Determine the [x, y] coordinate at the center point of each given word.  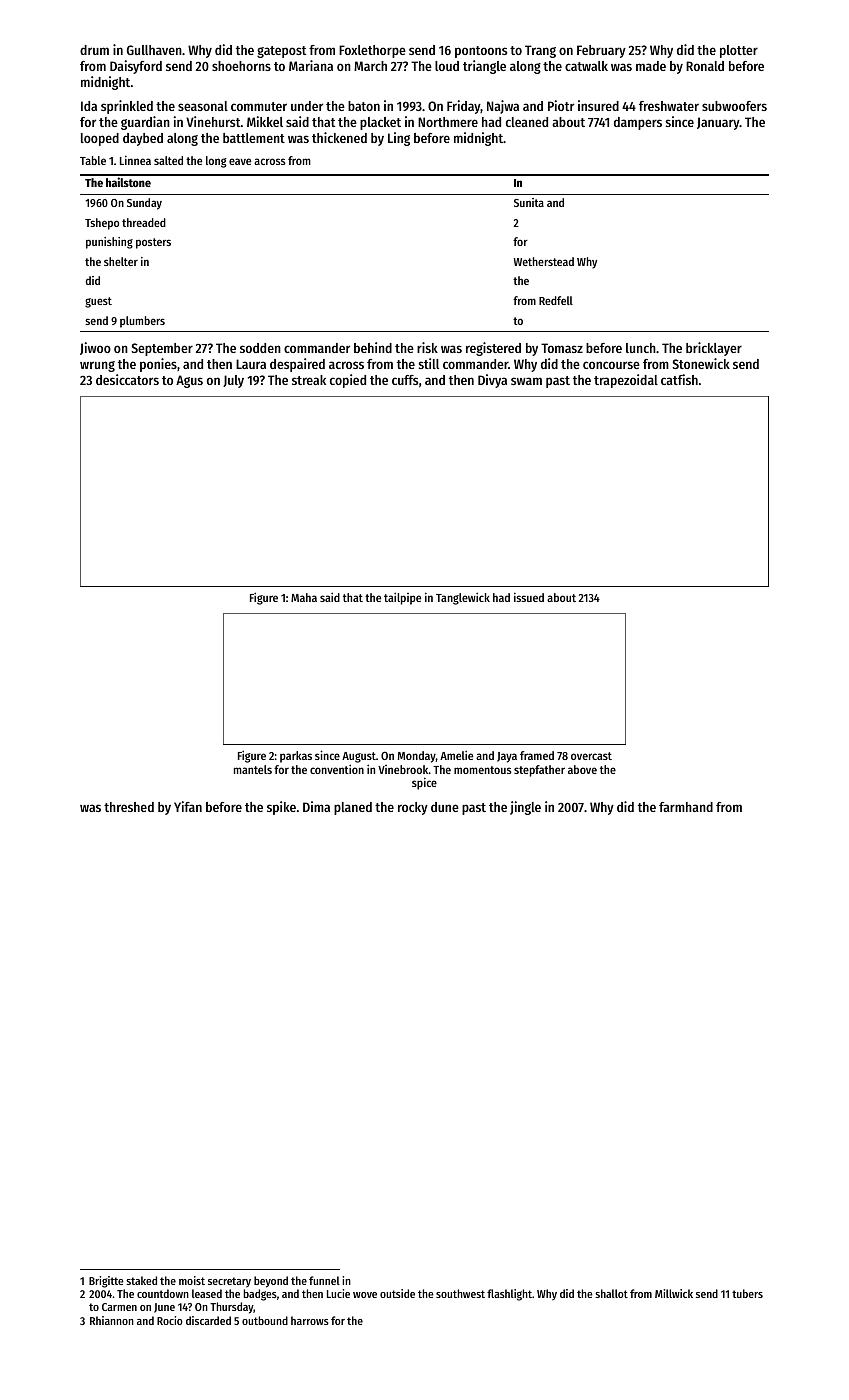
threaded [144, 222]
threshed [129, 807]
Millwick [674, 1293]
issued [529, 597]
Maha [304, 597]
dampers [638, 123]
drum [94, 50]
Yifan [188, 806]
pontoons [481, 52]
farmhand [686, 807]
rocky [413, 808]
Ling [399, 139]
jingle [525, 808]
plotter [739, 51]
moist [192, 1280]
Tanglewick [463, 598]
